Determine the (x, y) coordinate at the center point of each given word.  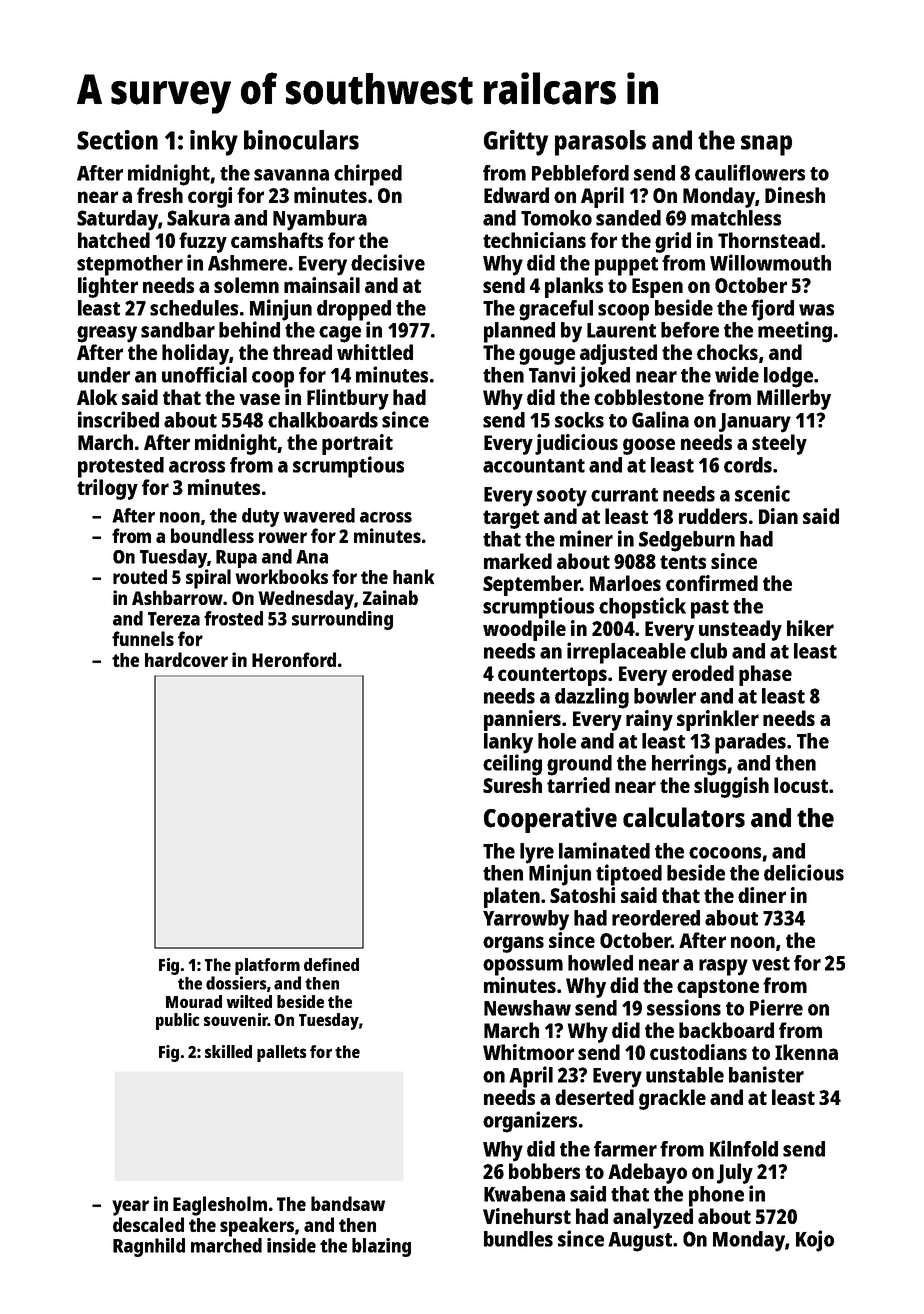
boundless (212, 535)
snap (766, 145)
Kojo (815, 1241)
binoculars (301, 140)
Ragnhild (149, 1247)
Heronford (294, 659)
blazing (381, 1247)
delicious (804, 872)
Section (117, 140)
